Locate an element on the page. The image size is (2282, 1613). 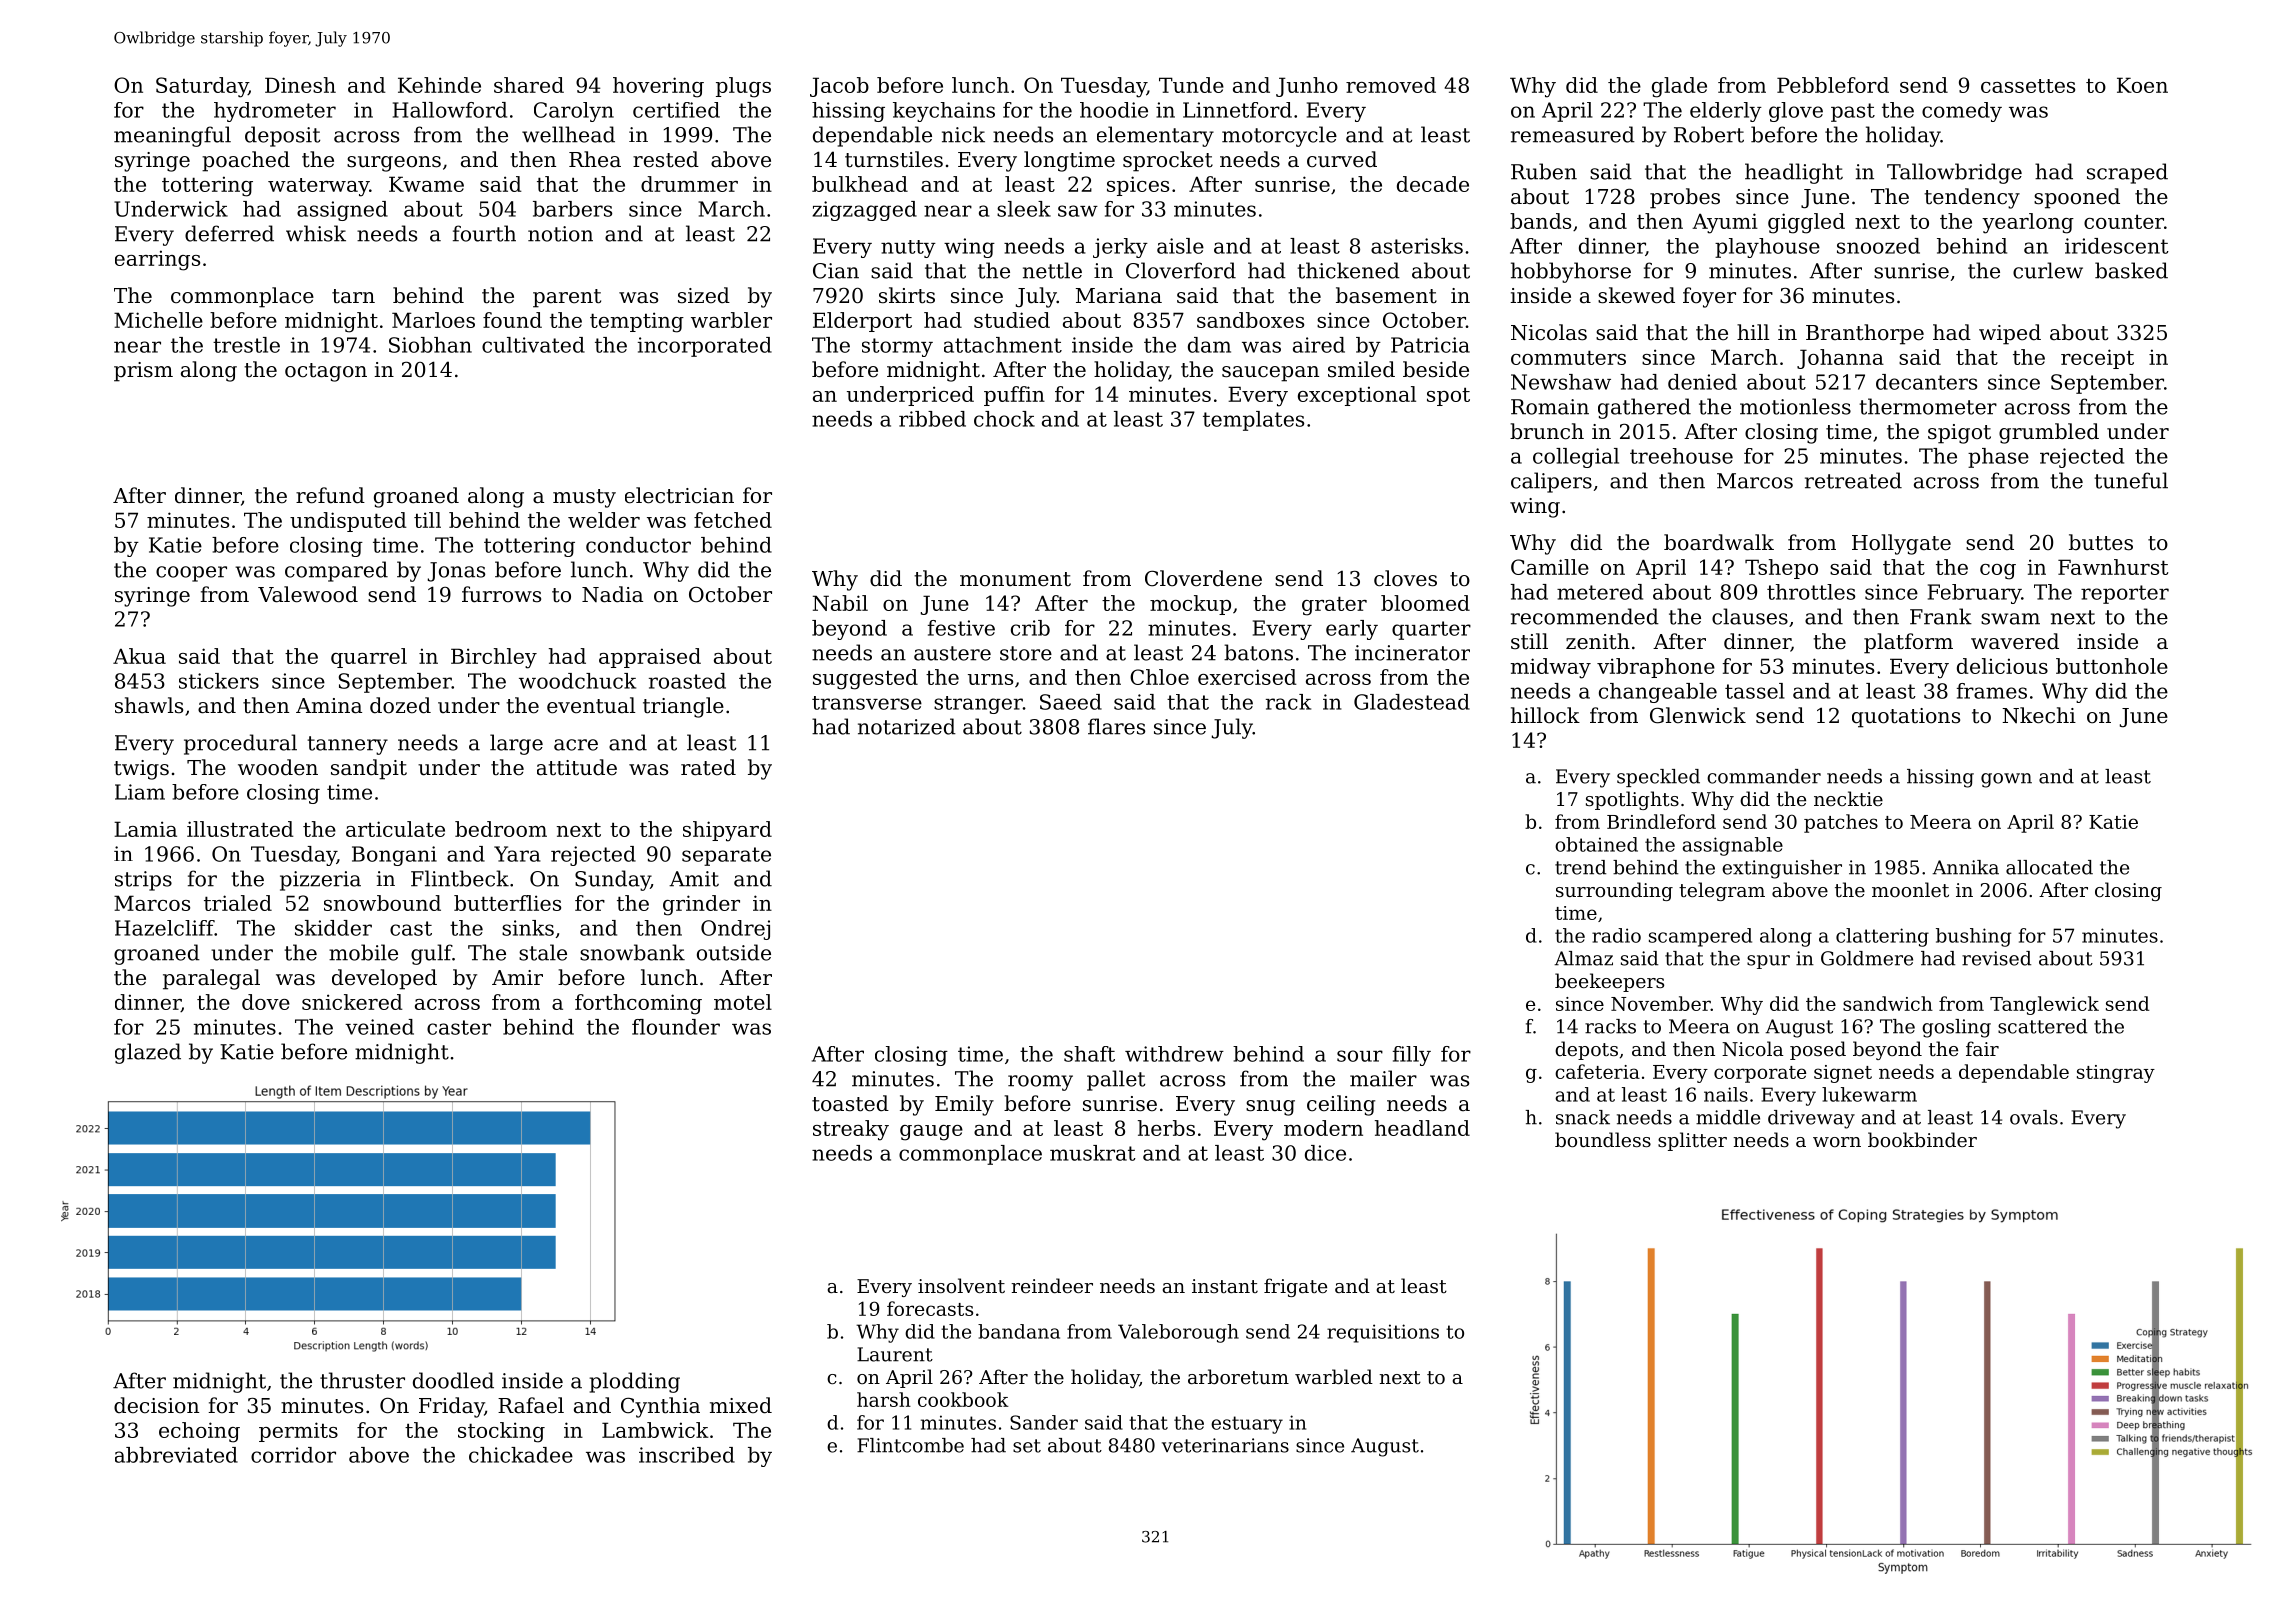
Flintcombe is located at coordinates (910, 1445).
